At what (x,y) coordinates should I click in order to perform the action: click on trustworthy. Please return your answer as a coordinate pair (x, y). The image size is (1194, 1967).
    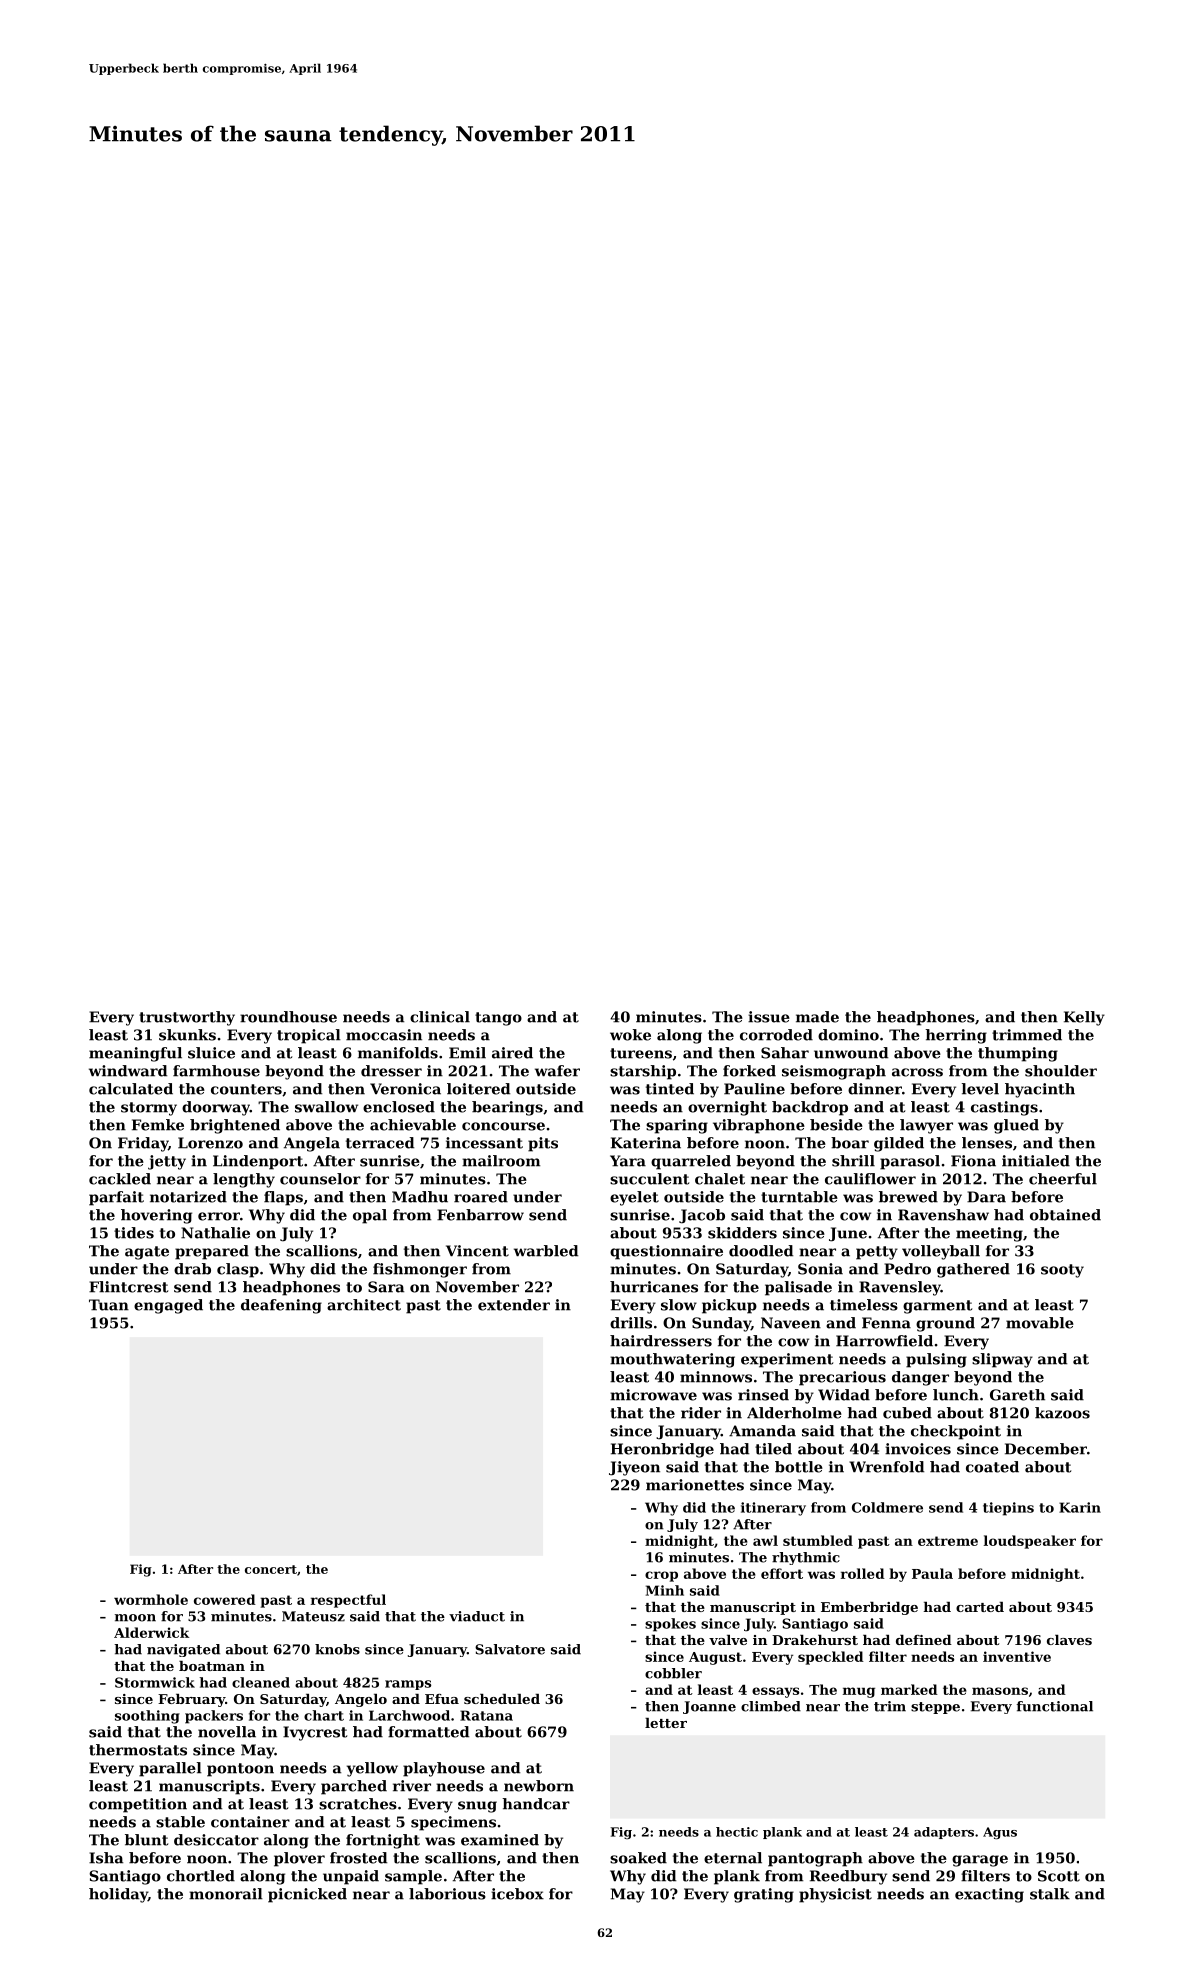
    Looking at the image, I should click on (187, 1018).
